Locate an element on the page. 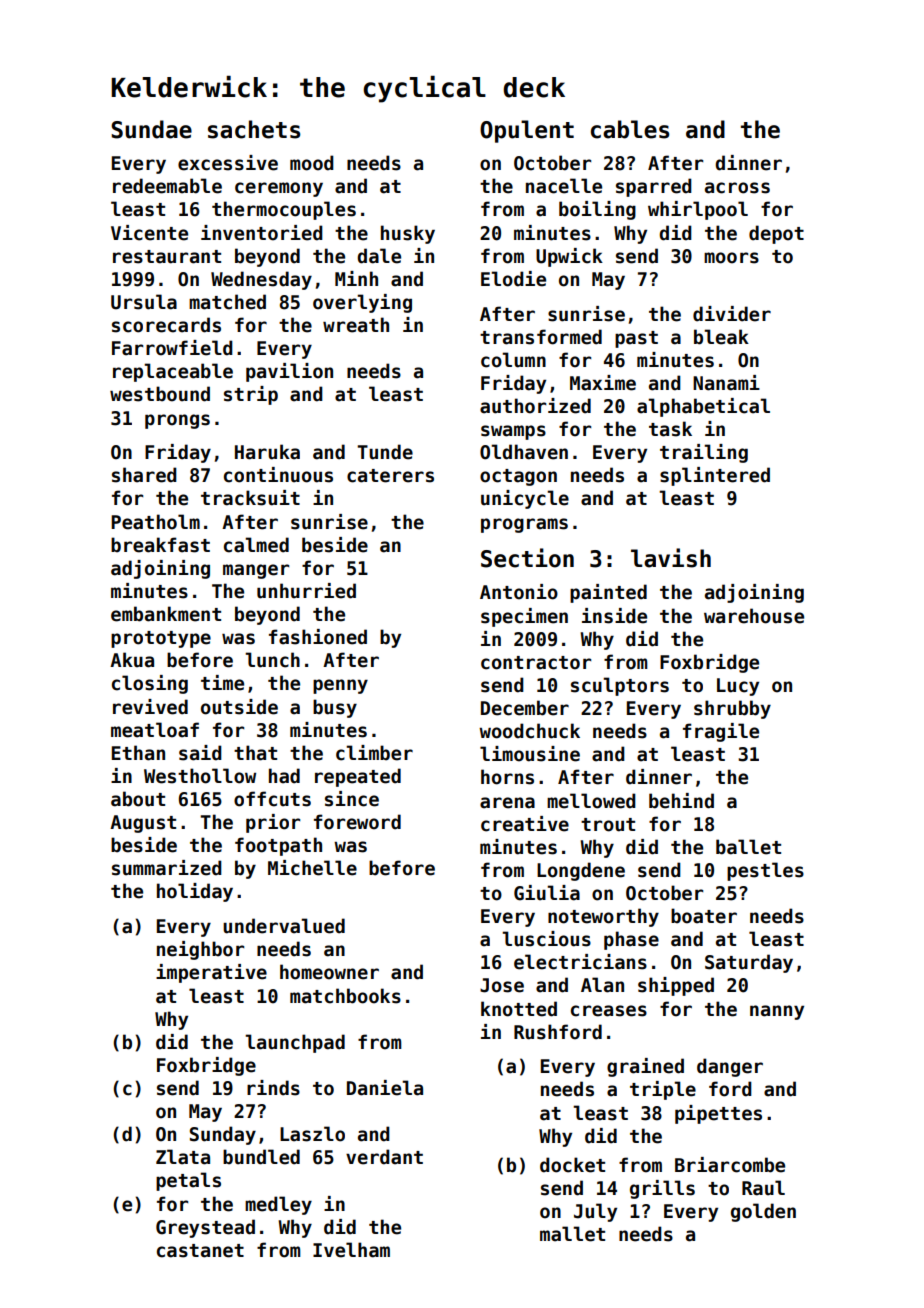 This image has height=1308, width=924. homeowner is located at coordinates (329, 972).
